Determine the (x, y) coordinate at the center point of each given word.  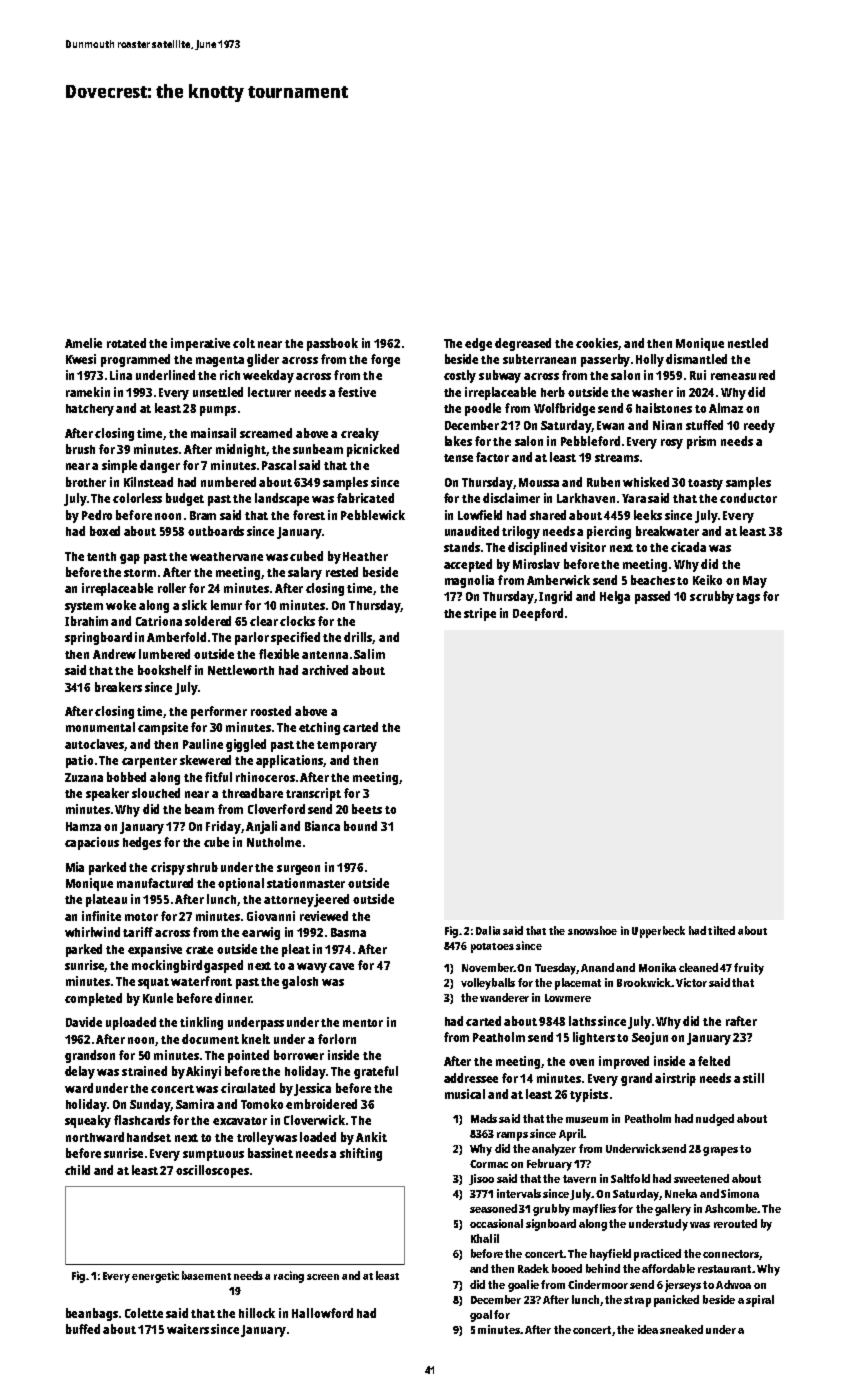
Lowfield (480, 515)
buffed (83, 1329)
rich (230, 375)
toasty (705, 484)
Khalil (485, 1238)
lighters (594, 1038)
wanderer (504, 997)
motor (141, 917)
